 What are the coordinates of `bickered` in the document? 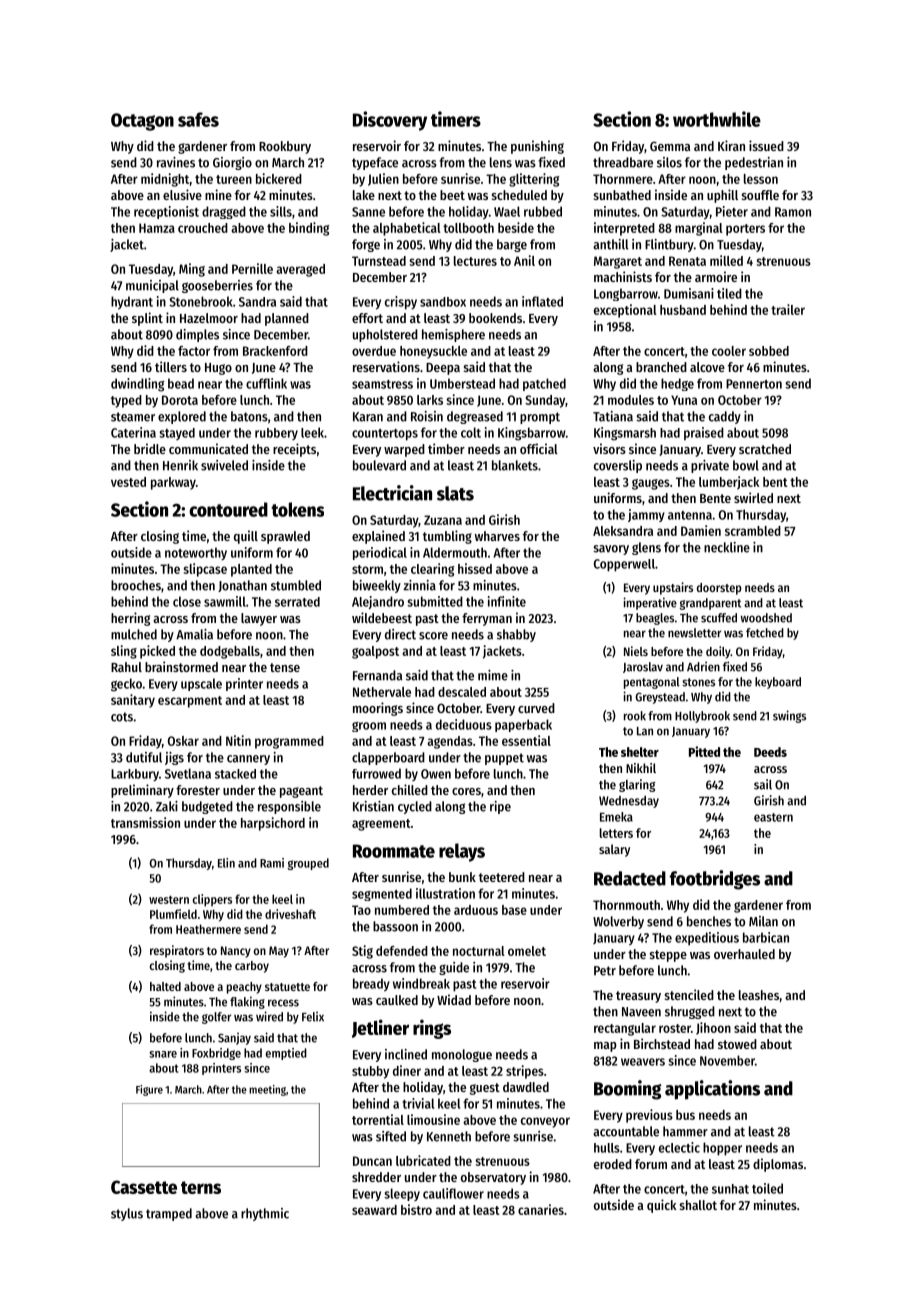 It's located at (279, 178).
